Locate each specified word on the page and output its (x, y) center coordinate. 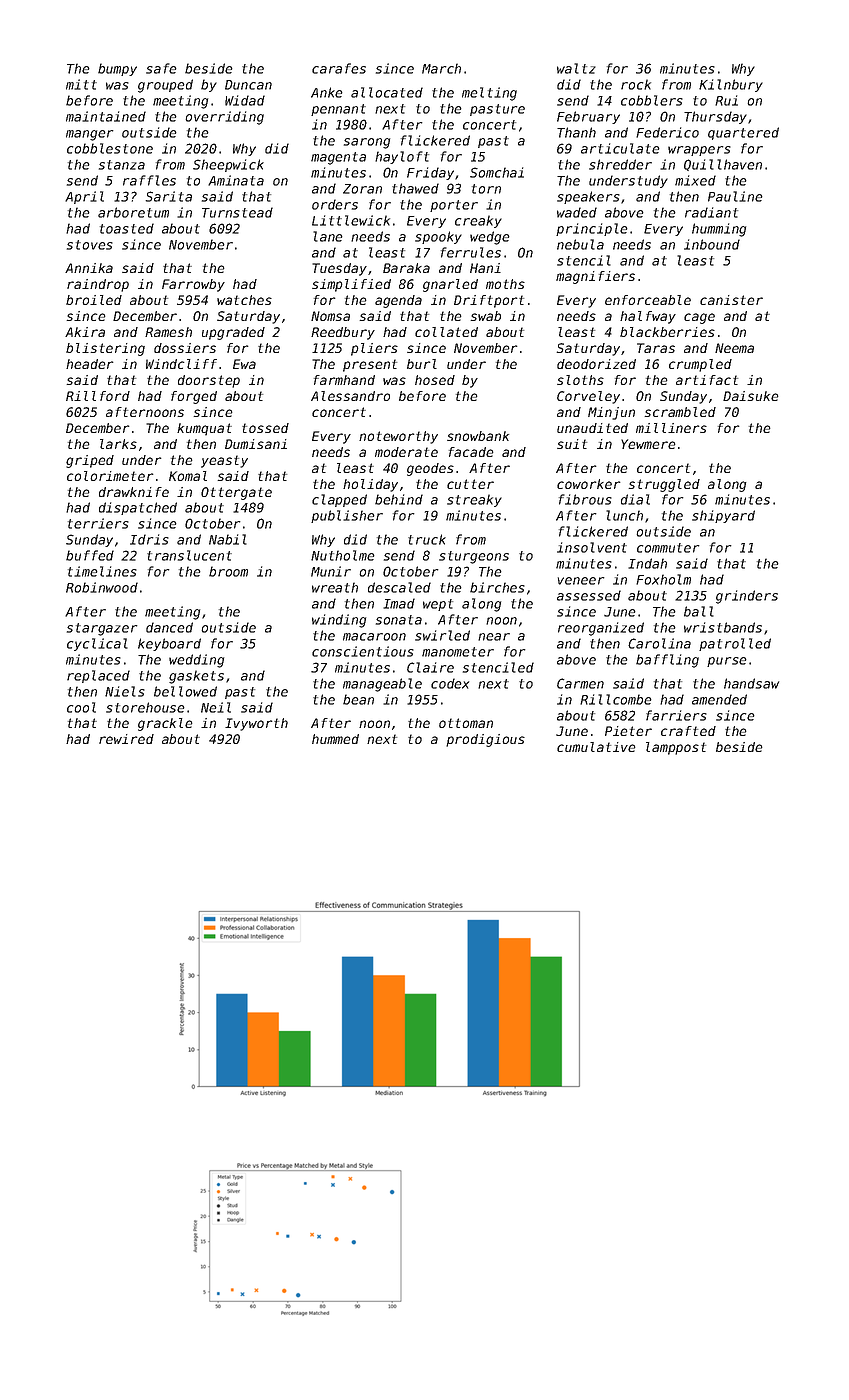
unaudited (592, 428)
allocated (387, 92)
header (90, 364)
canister (731, 300)
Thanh (576, 132)
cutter (470, 484)
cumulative (596, 747)
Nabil (228, 539)
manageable (382, 685)
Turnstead (237, 212)
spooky (438, 237)
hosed (435, 380)
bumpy (117, 69)
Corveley (588, 397)
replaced (98, 676)
